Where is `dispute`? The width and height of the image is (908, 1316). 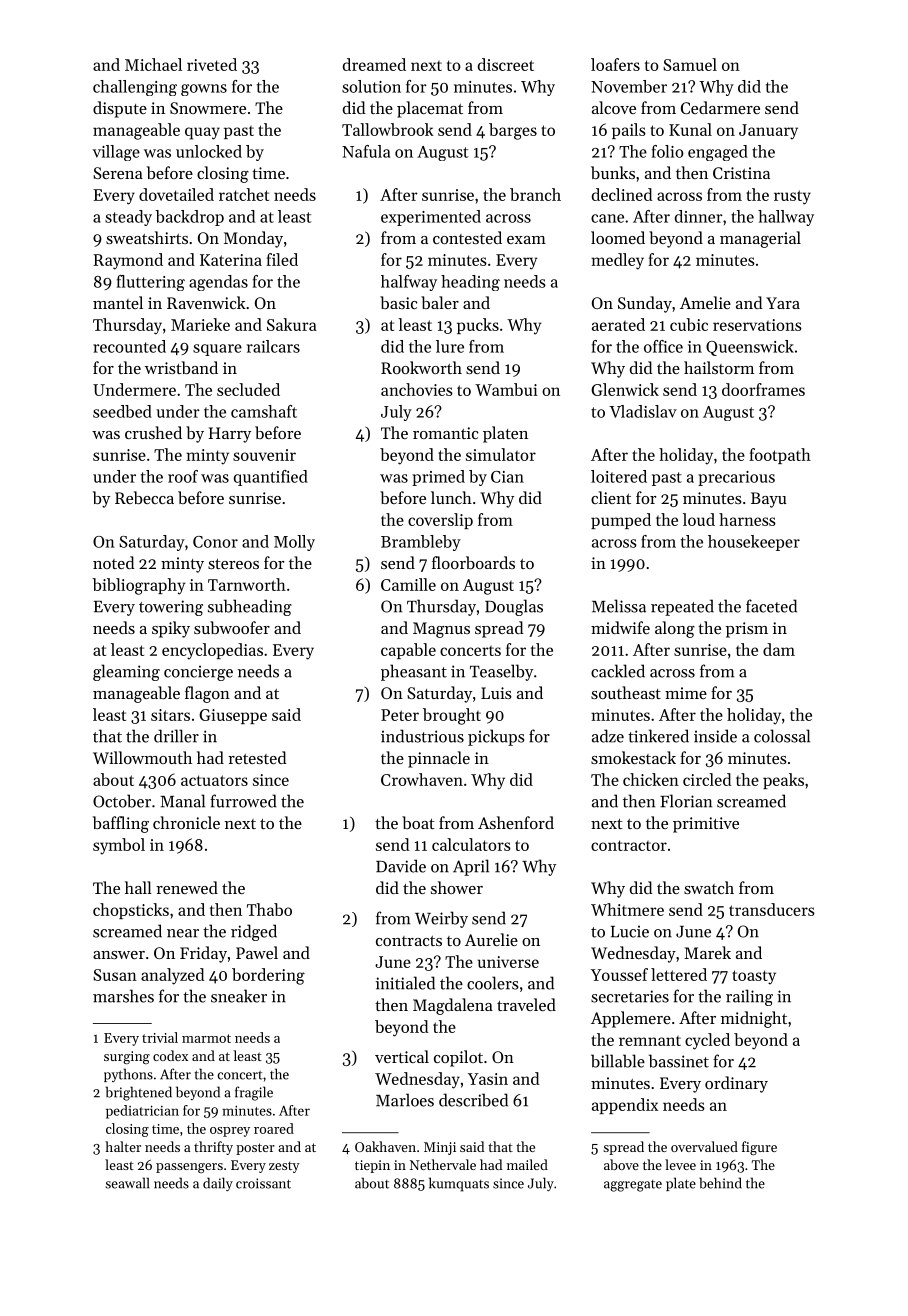
dispute is located at coordinates (120, 109).
